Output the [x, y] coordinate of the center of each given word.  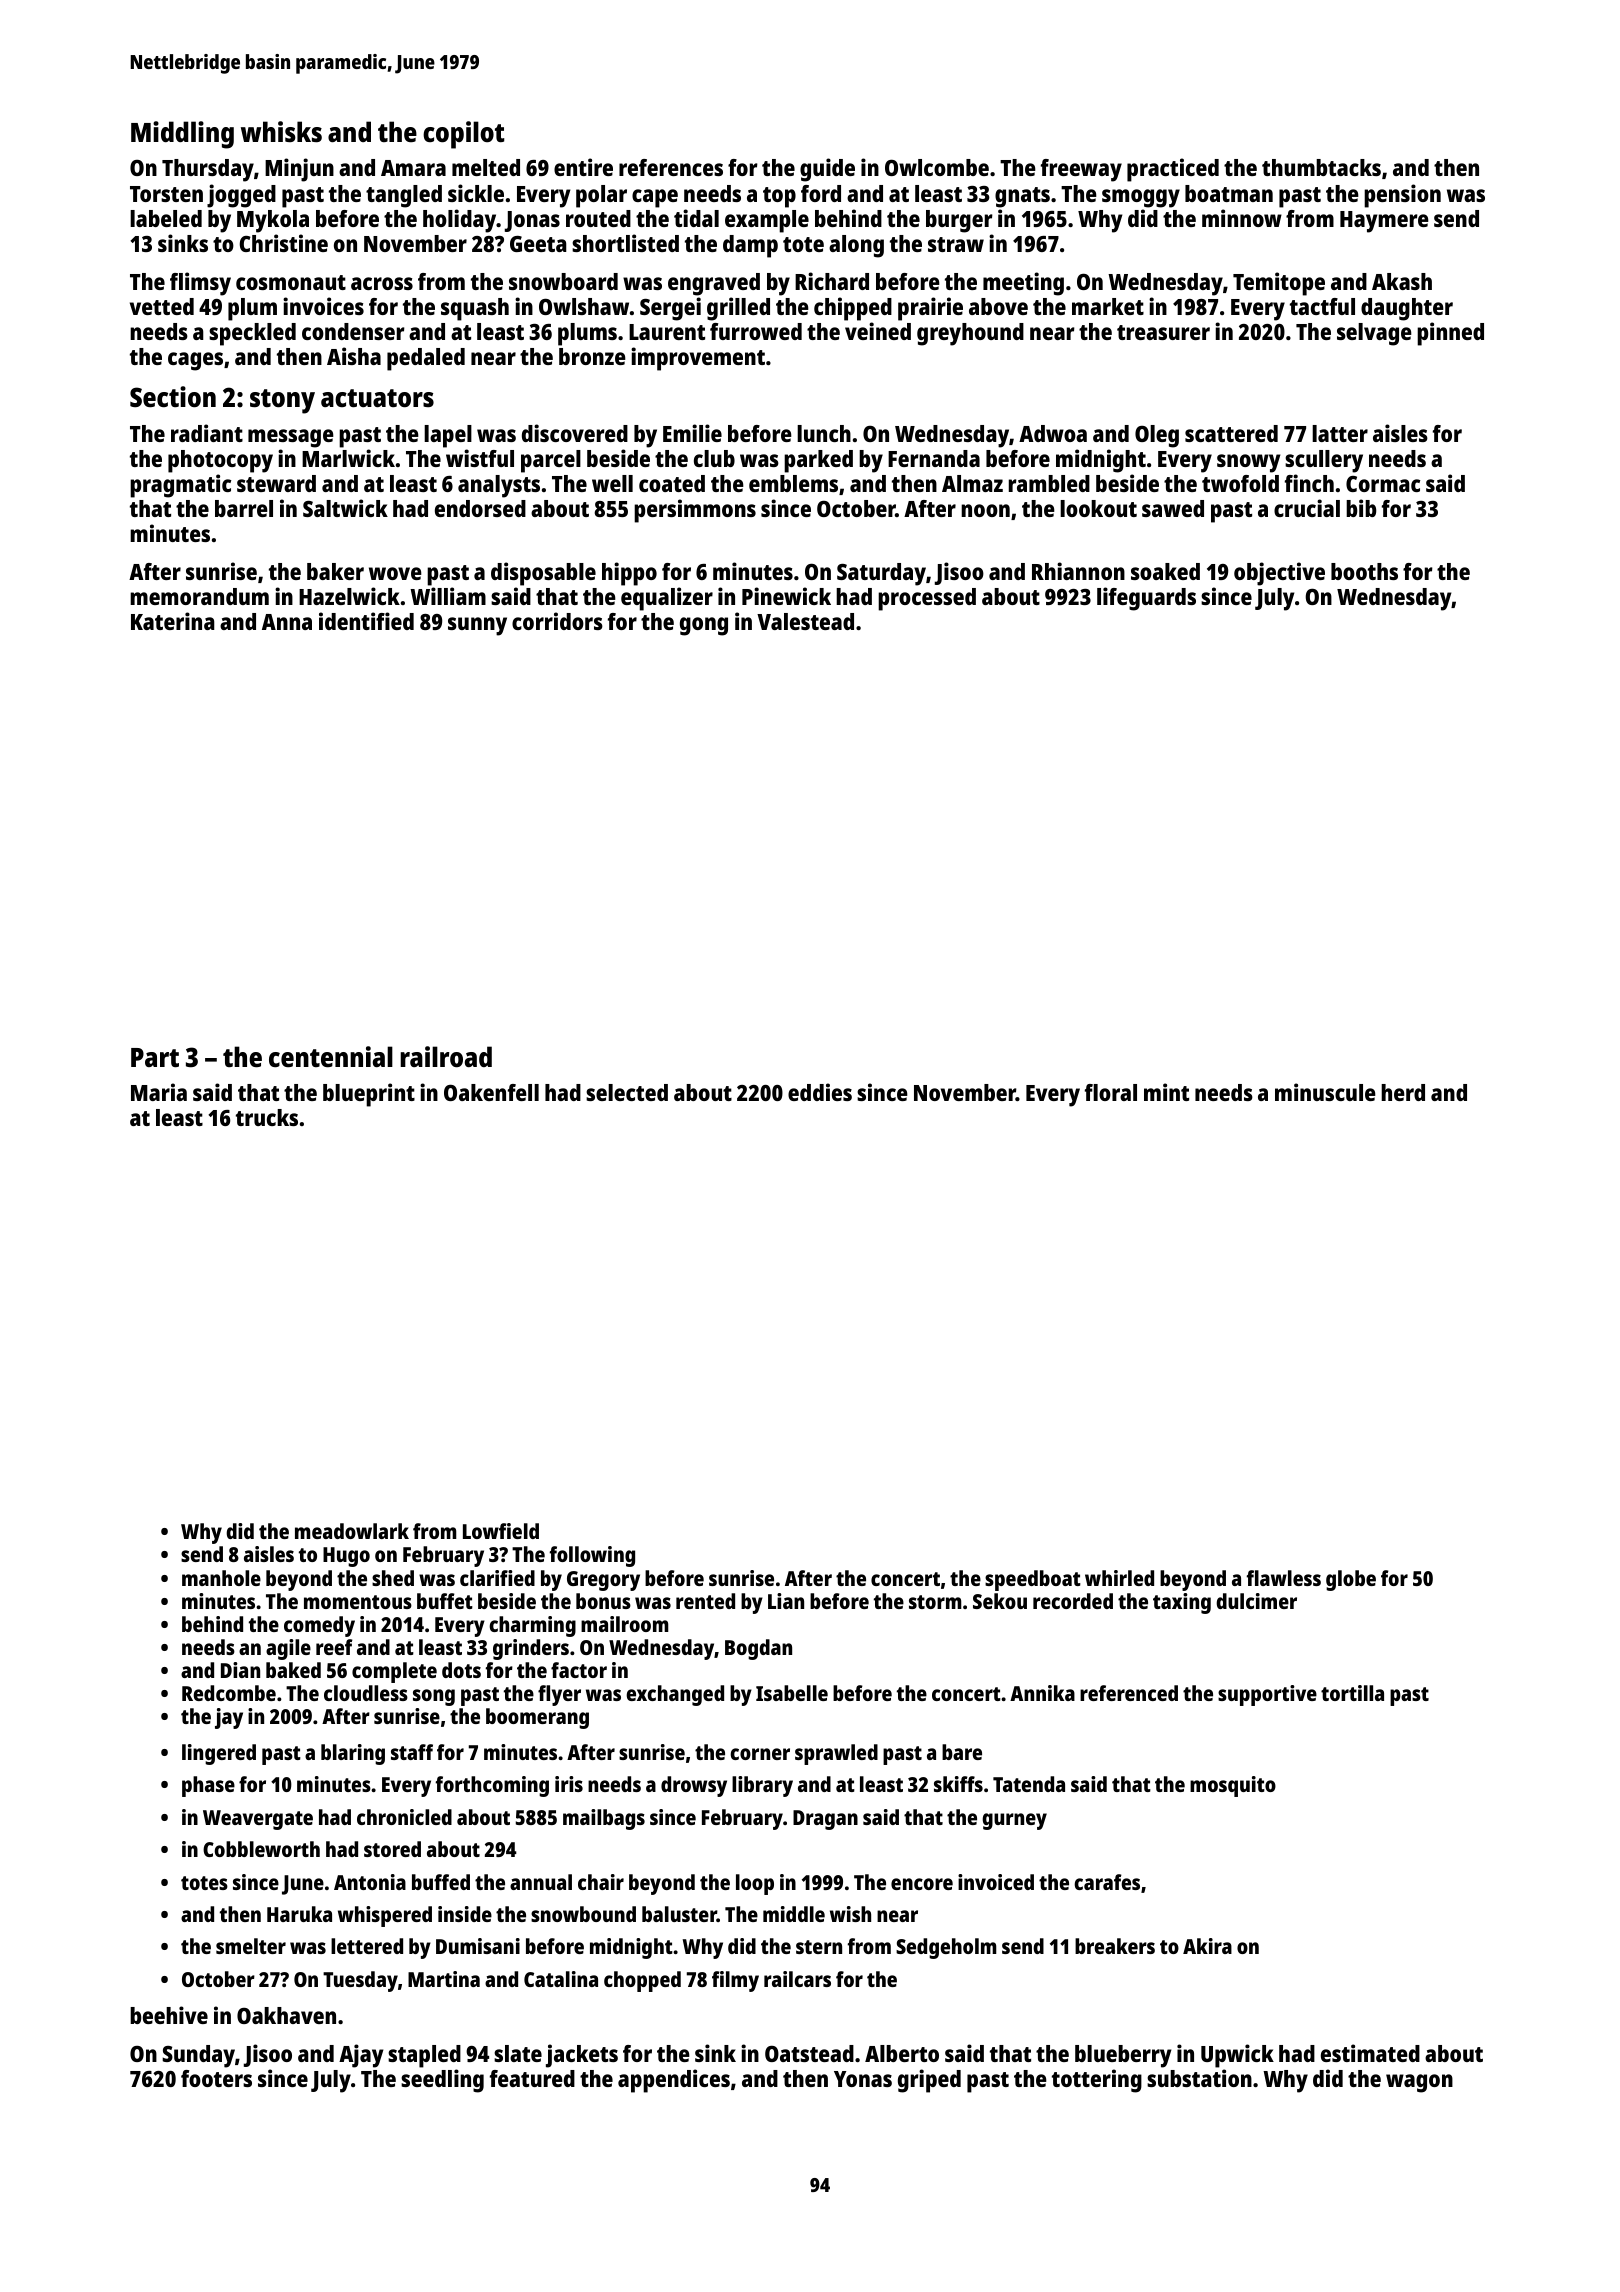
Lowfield [501, 1531]
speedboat [1033, 1580]
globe [1351, 1580]
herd [1403, 1092]
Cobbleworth [261, 1849]
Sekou [1000, 1601]
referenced [1129, 1693]
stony [282, 401]
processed [927, 599]
